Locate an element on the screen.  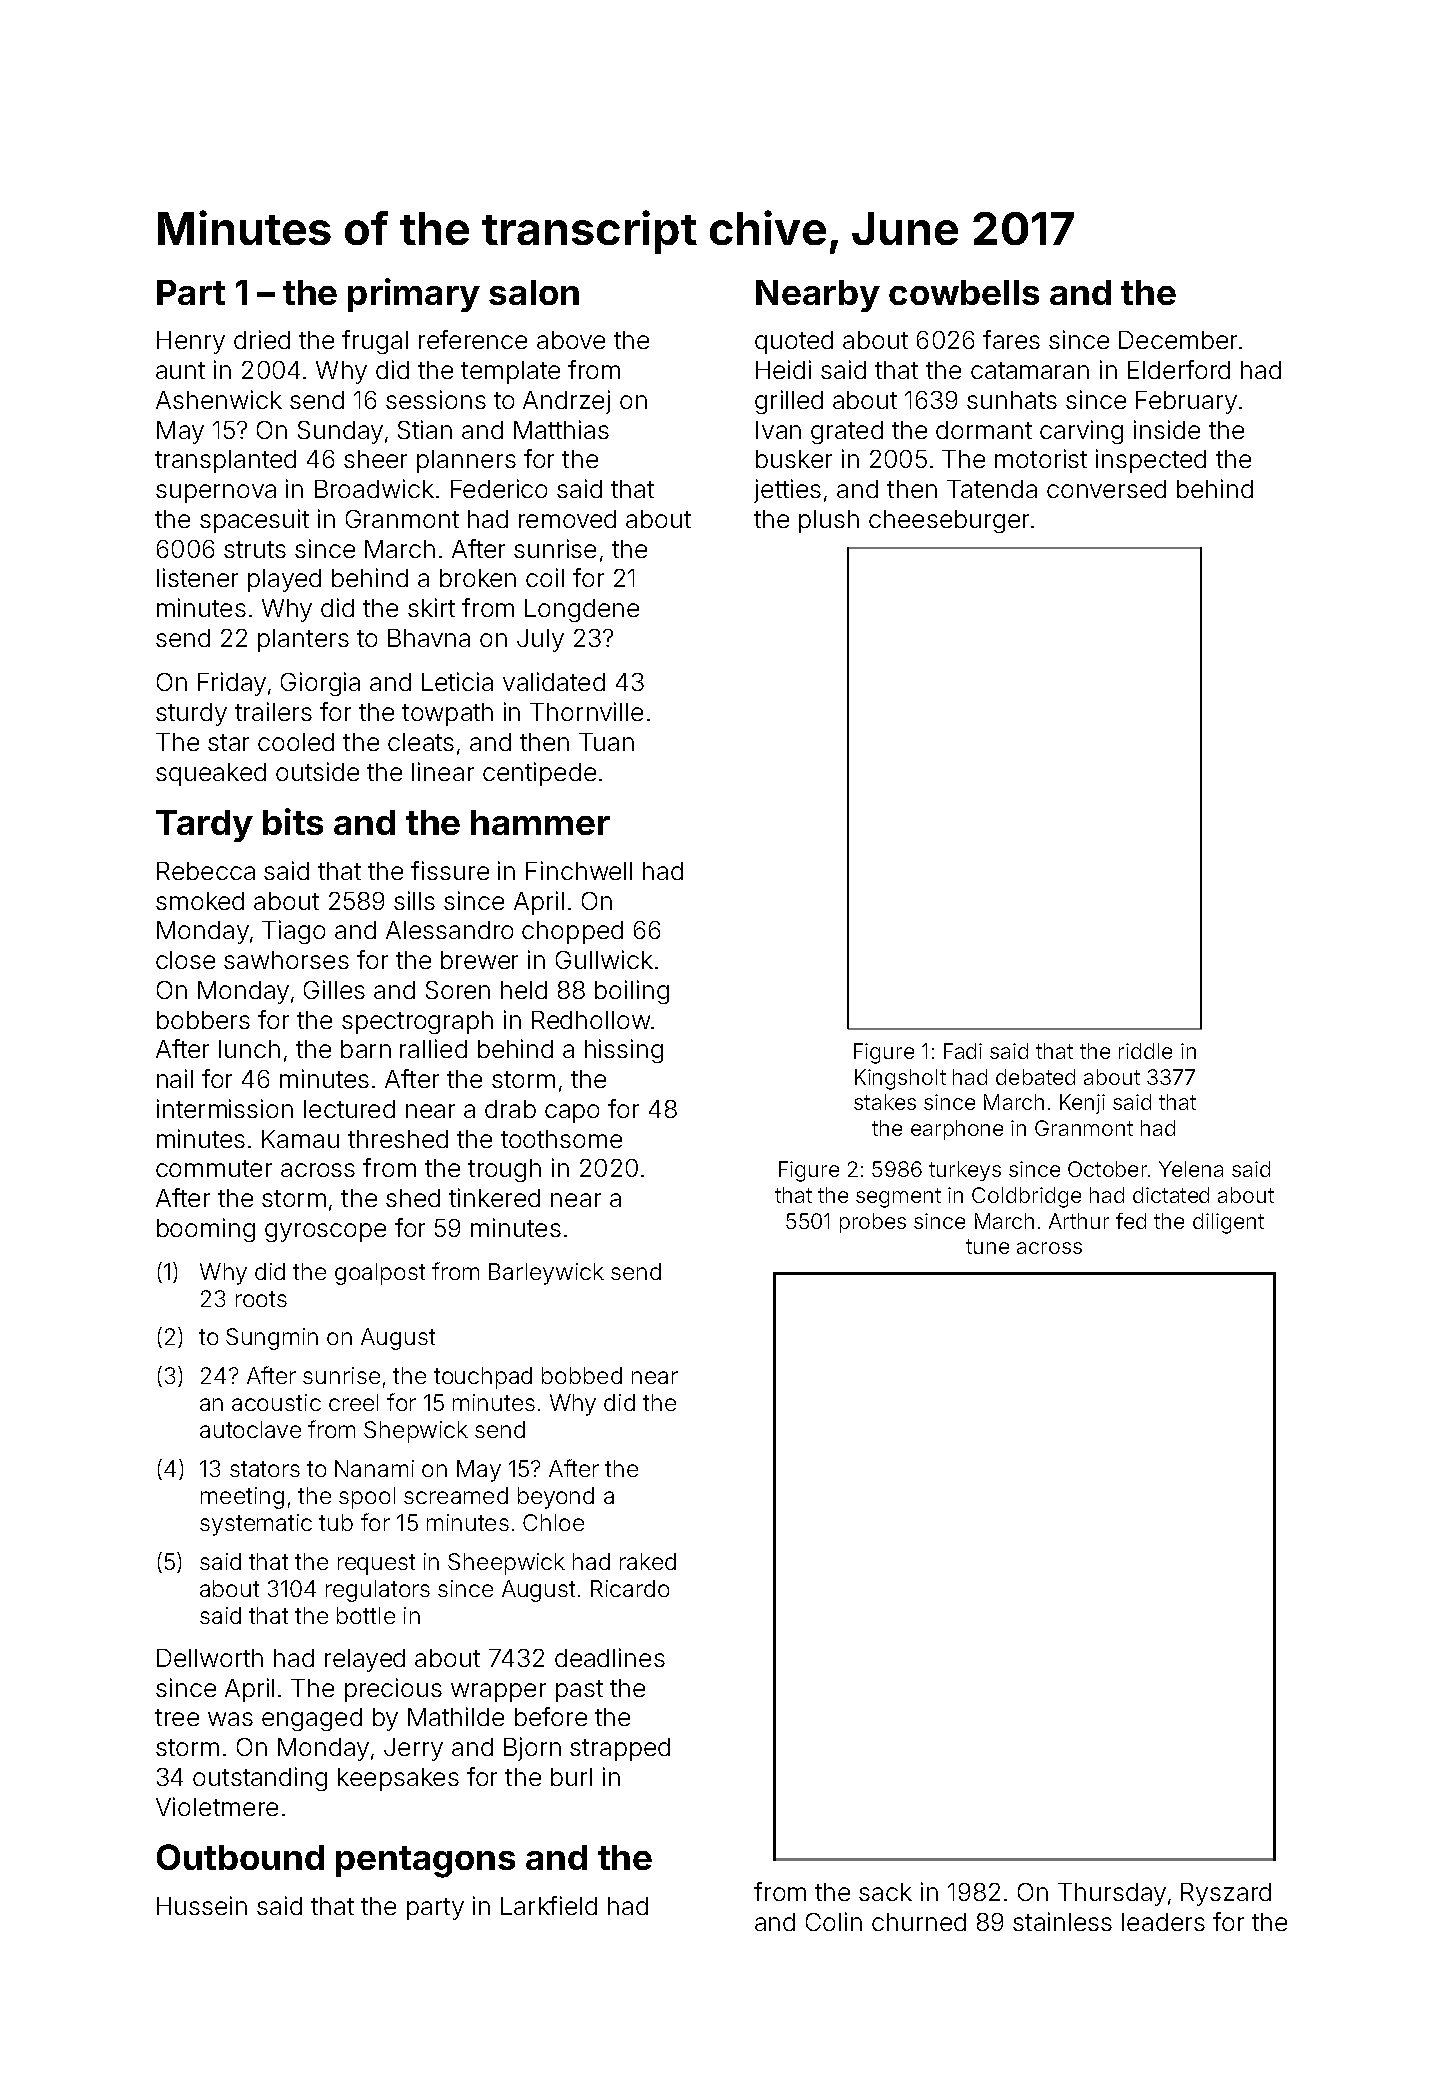
Fadi is located at coordinates (963, 1051).
